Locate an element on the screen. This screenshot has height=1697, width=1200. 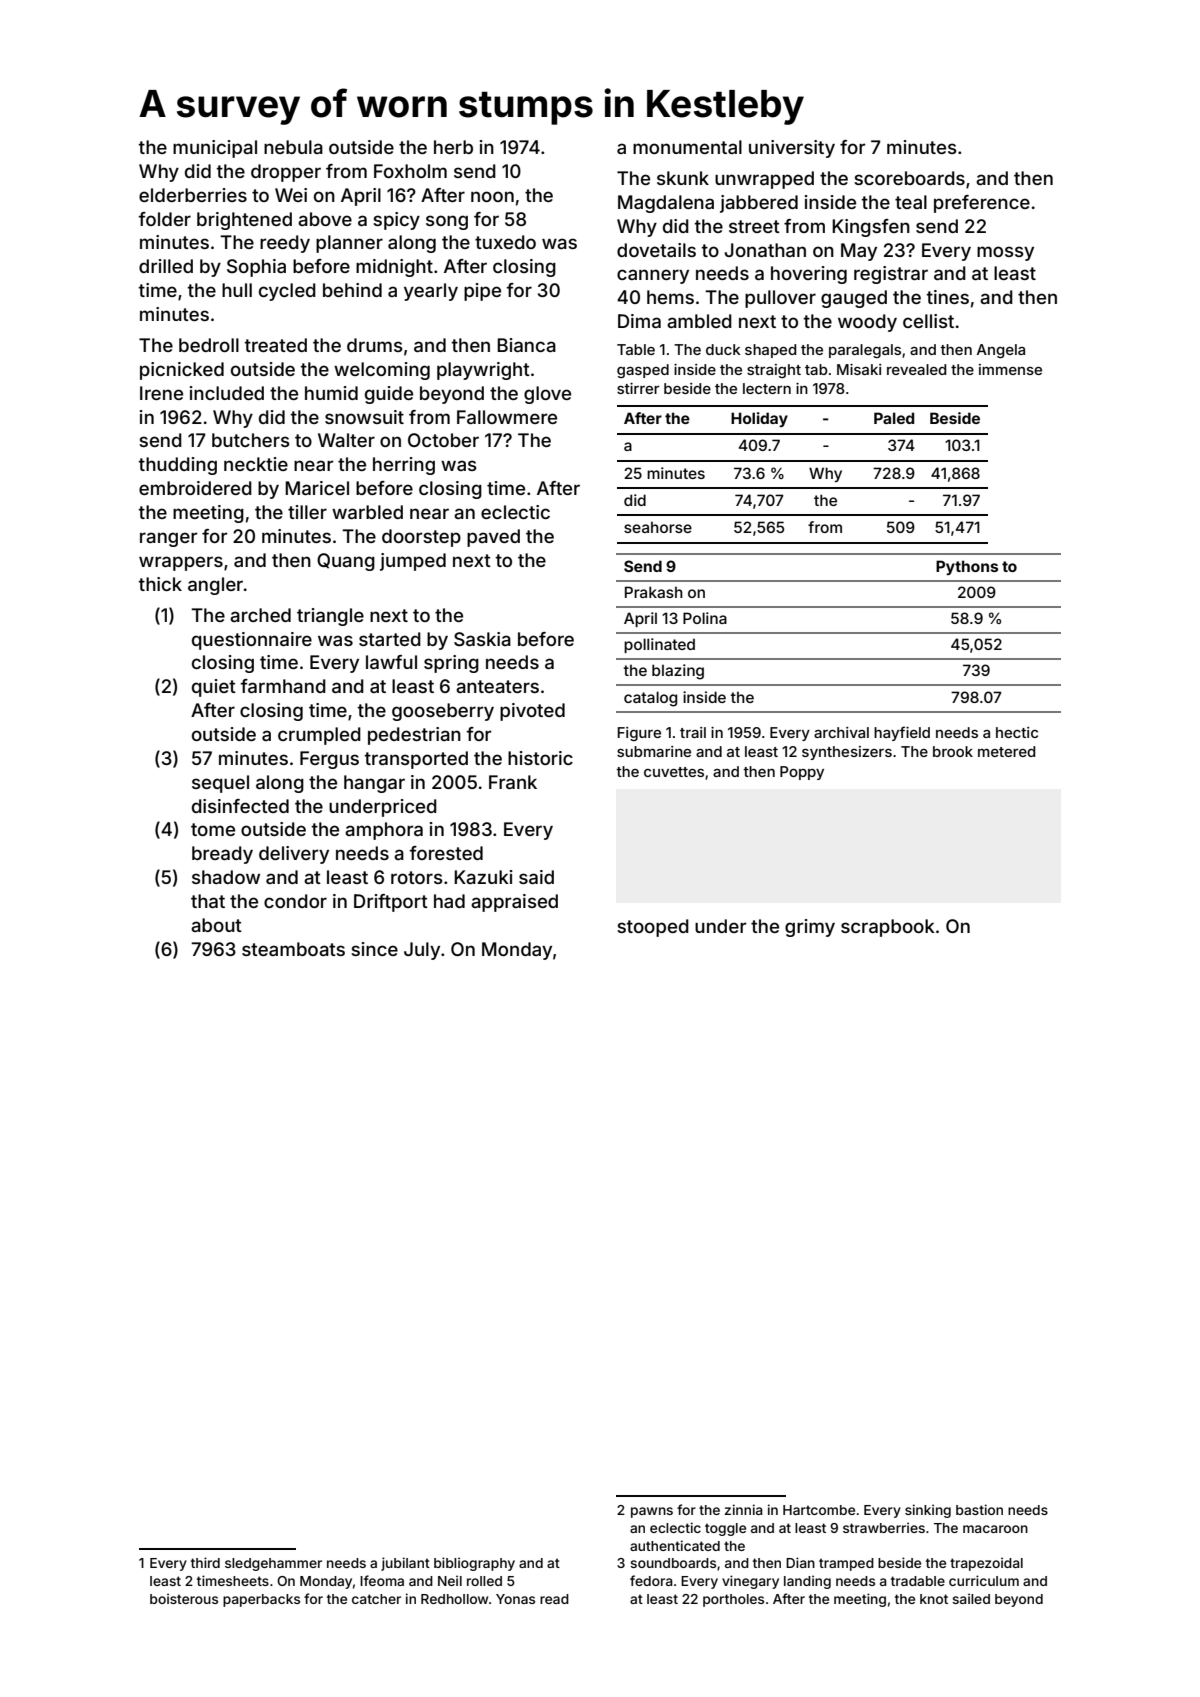
since is located at coordinates (374, 949).
